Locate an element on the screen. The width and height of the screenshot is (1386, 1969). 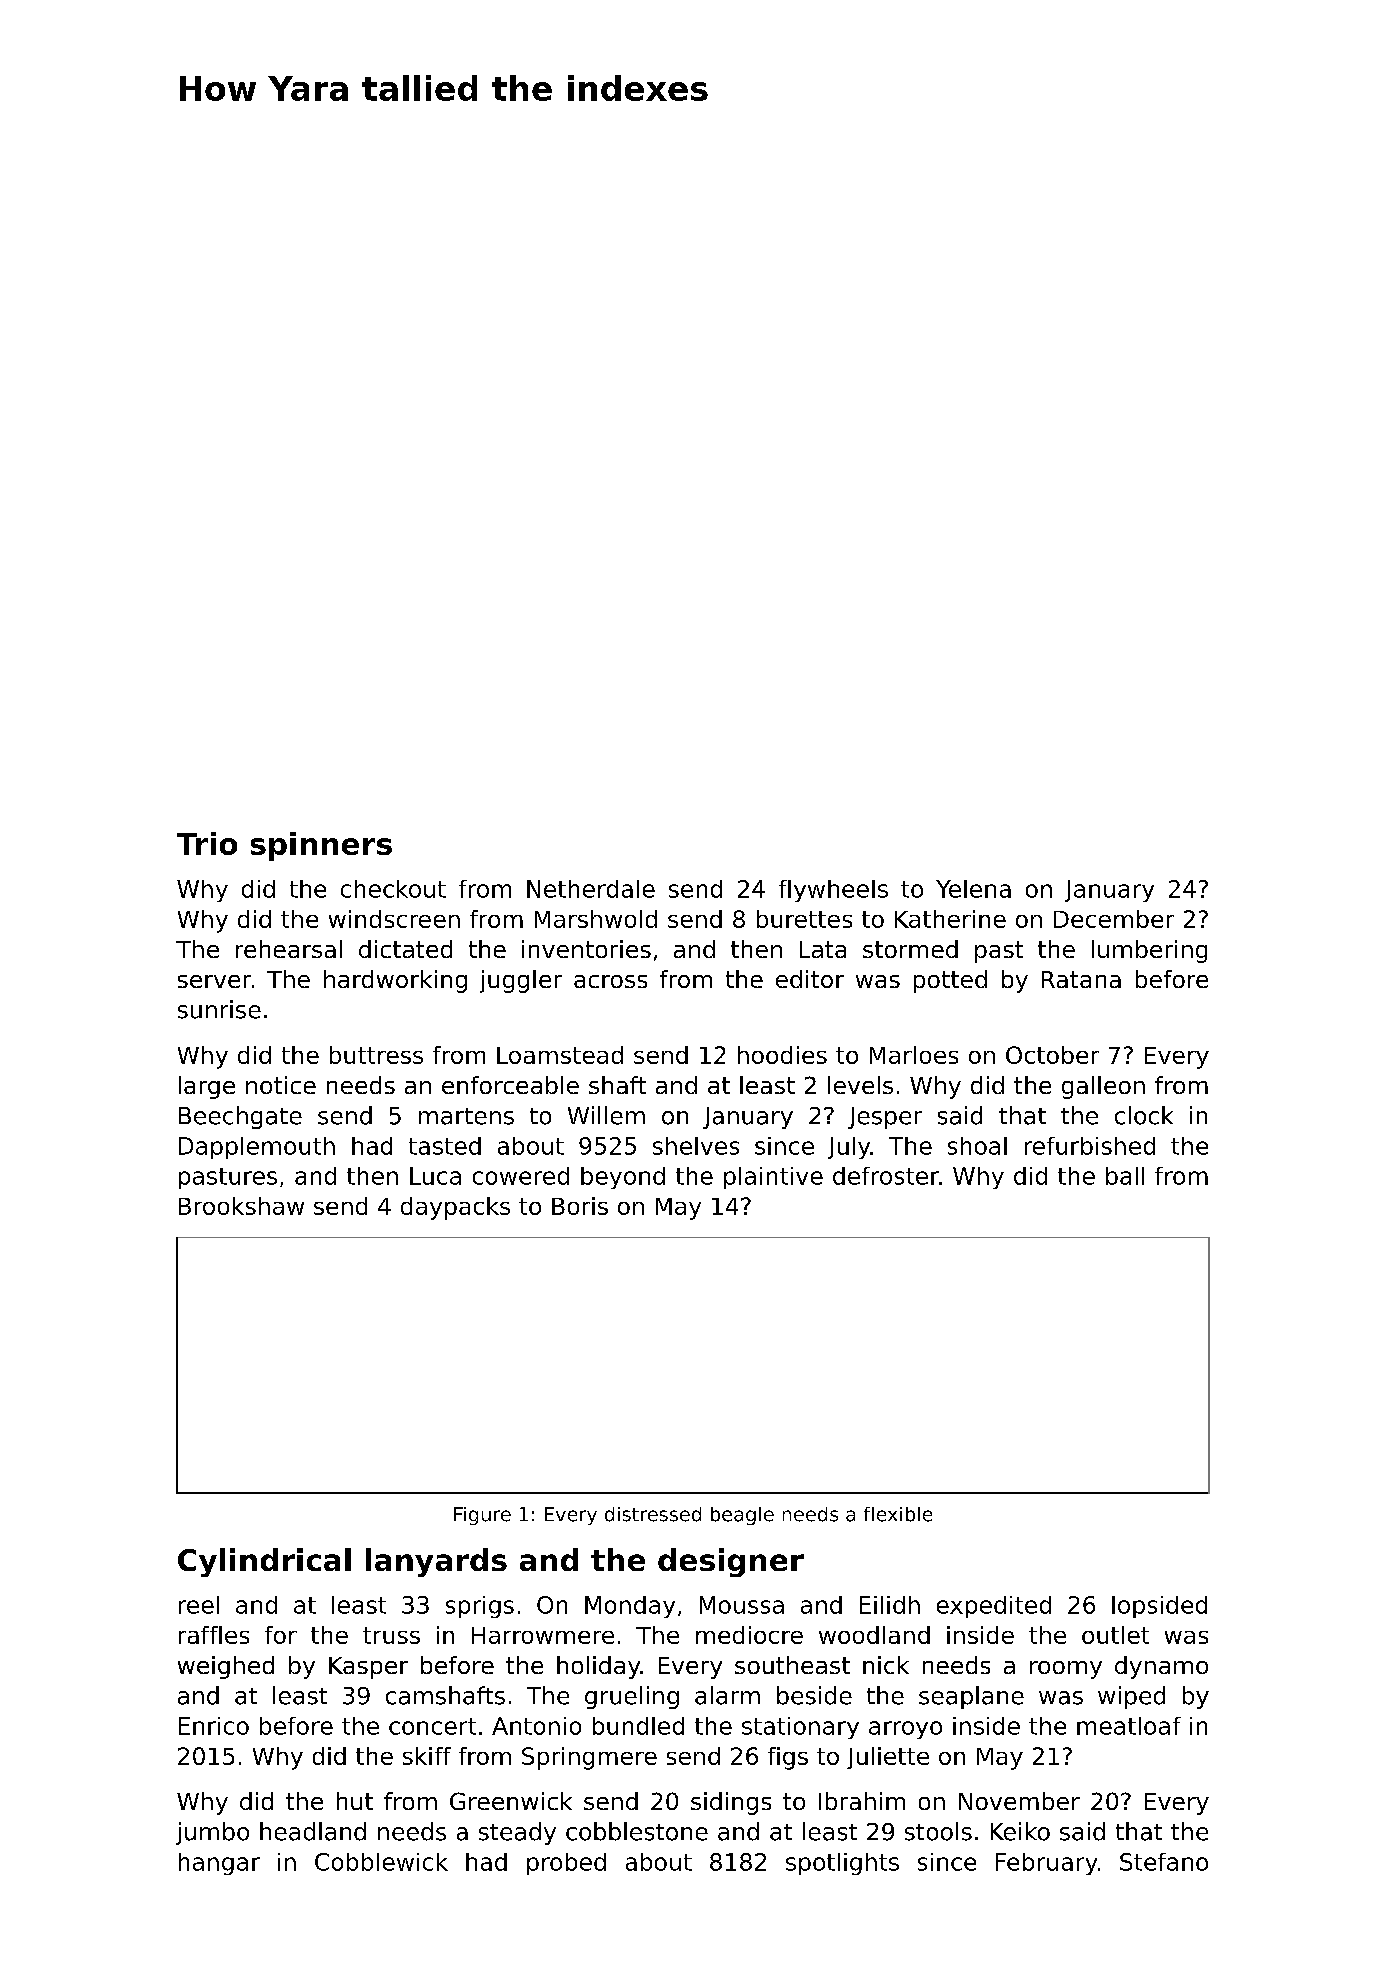
galleon is located at coordinates (1103, 1087).
